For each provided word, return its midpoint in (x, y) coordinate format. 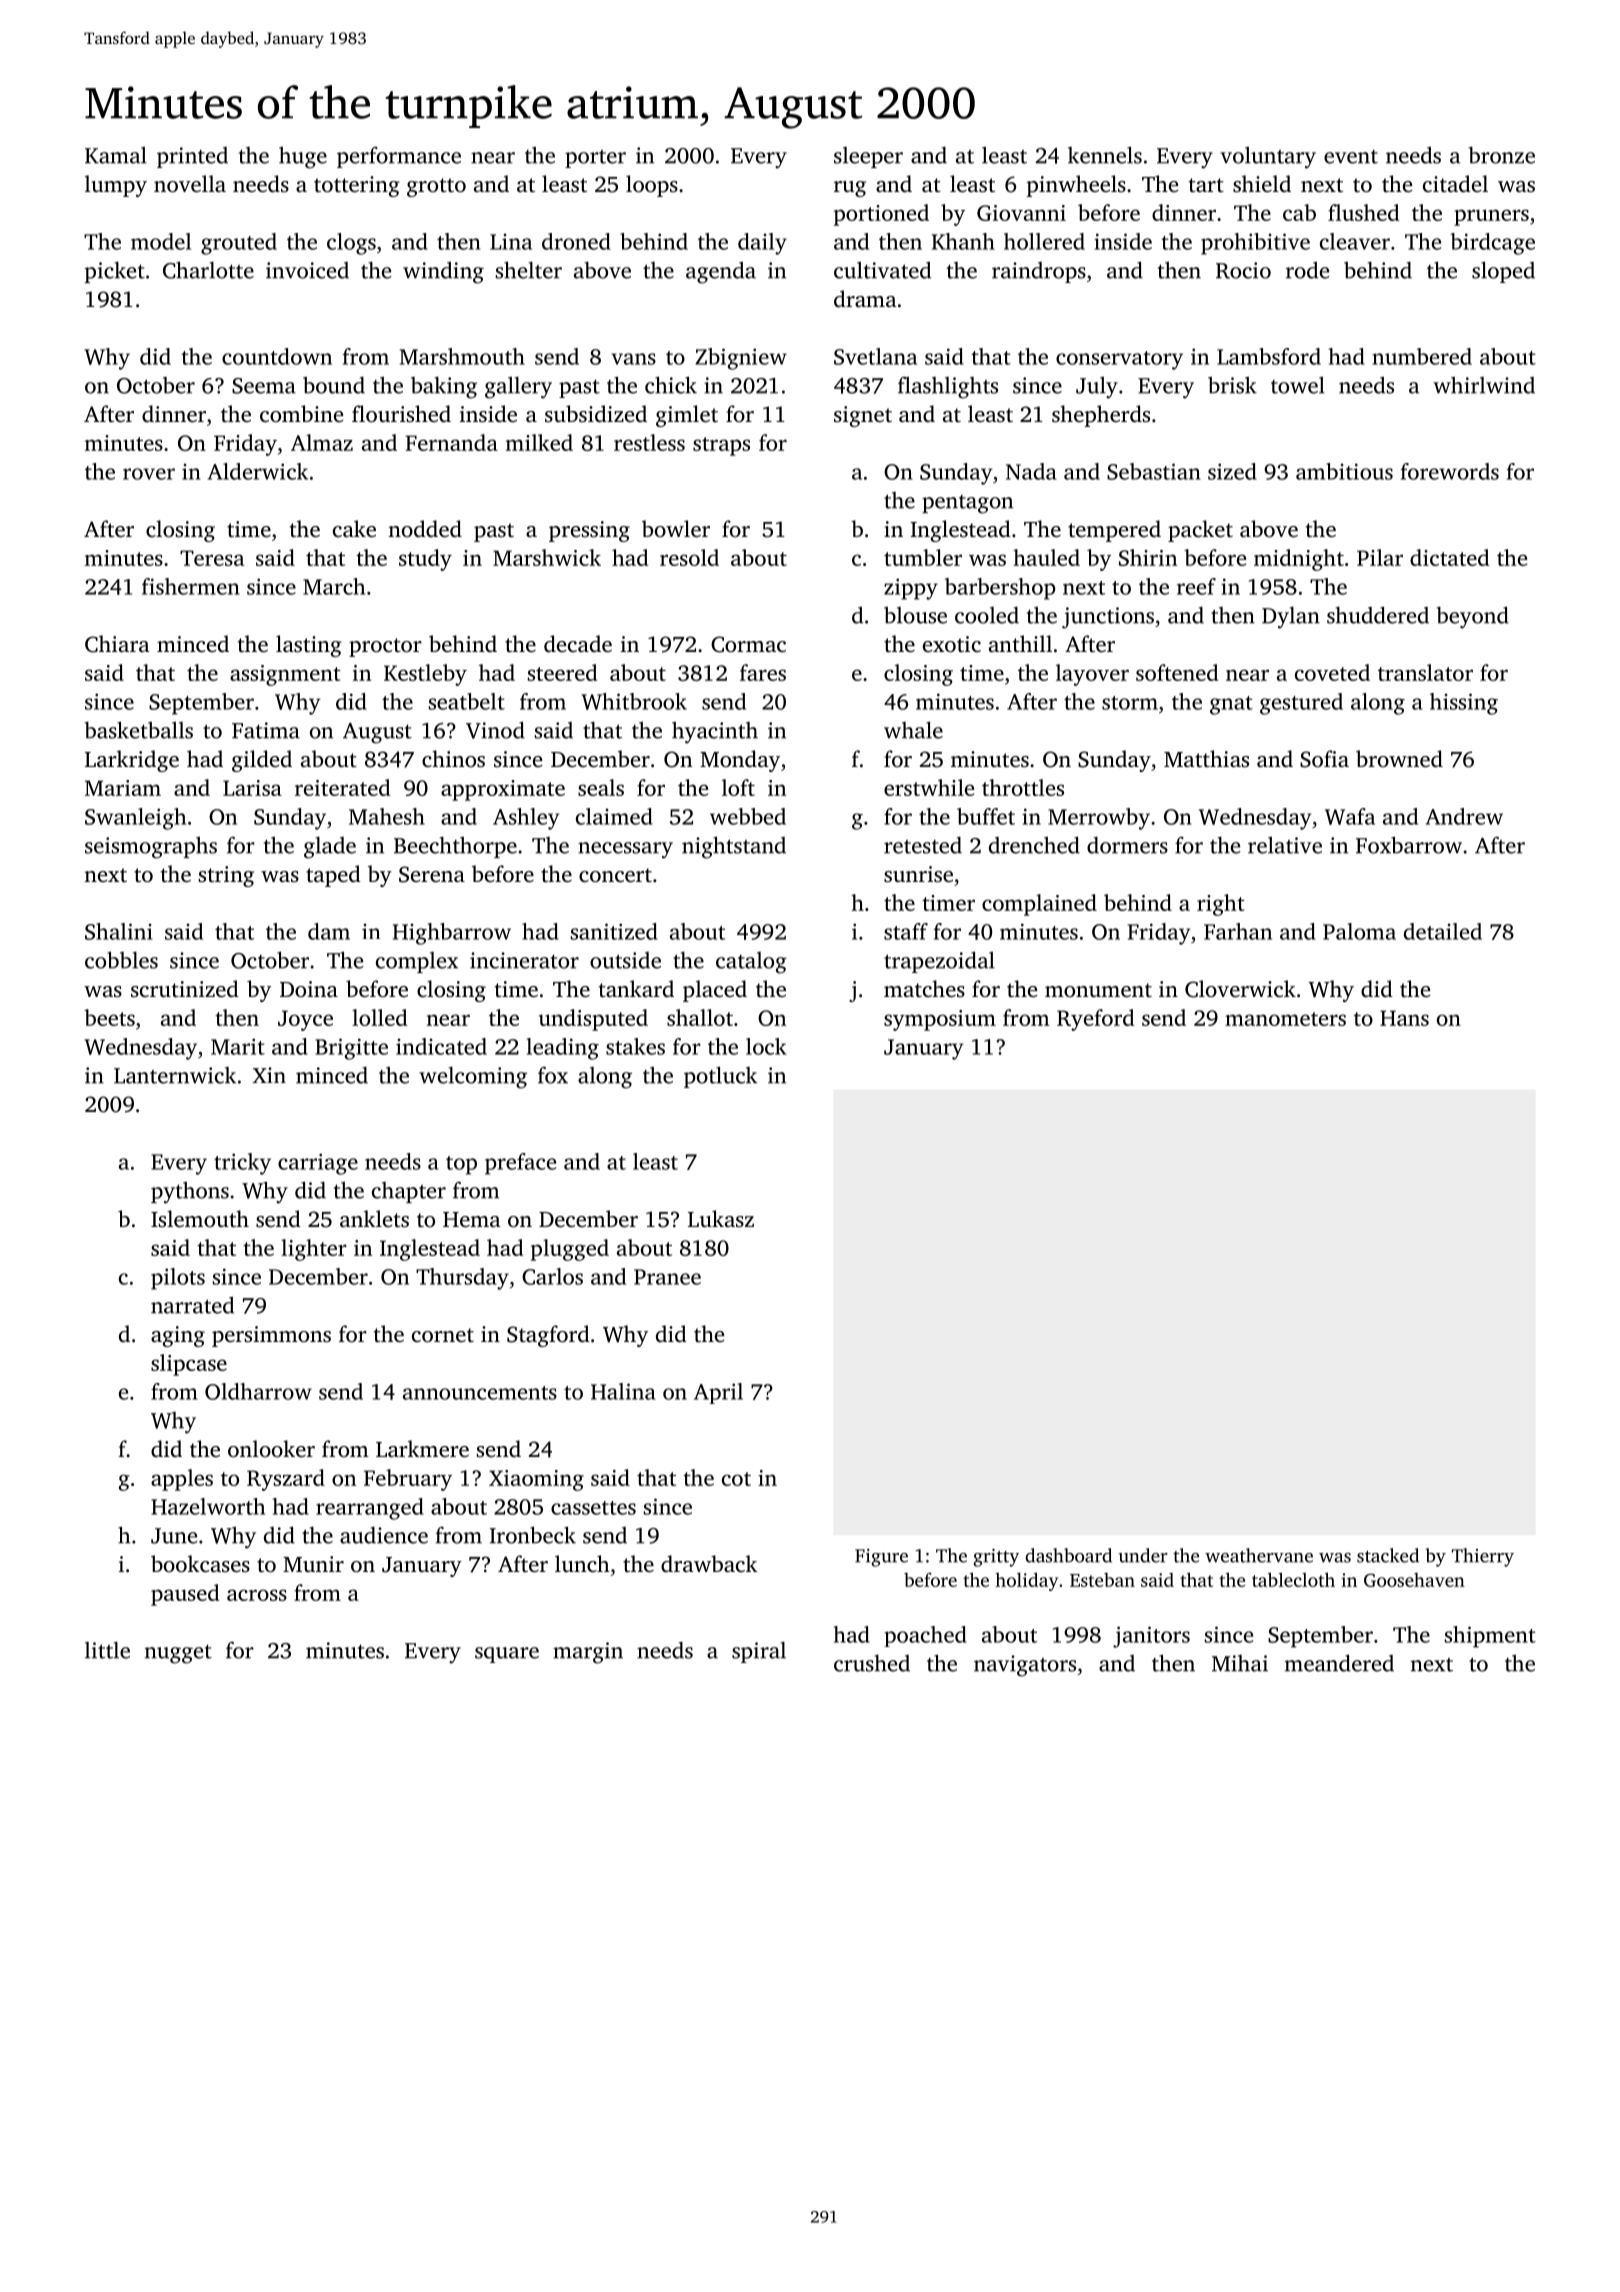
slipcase (189, 1365)
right (1221, 905)
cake (354, 528)
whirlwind (1484, 385)
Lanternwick (175, 1075)
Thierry (1483, 1557)
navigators (1025, 1666)
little (107, 1650)
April (718, 1393)
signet (863, 416)
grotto (436, 187)
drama (865, 299)
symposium (940, 1020)
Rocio (1243, 270)
